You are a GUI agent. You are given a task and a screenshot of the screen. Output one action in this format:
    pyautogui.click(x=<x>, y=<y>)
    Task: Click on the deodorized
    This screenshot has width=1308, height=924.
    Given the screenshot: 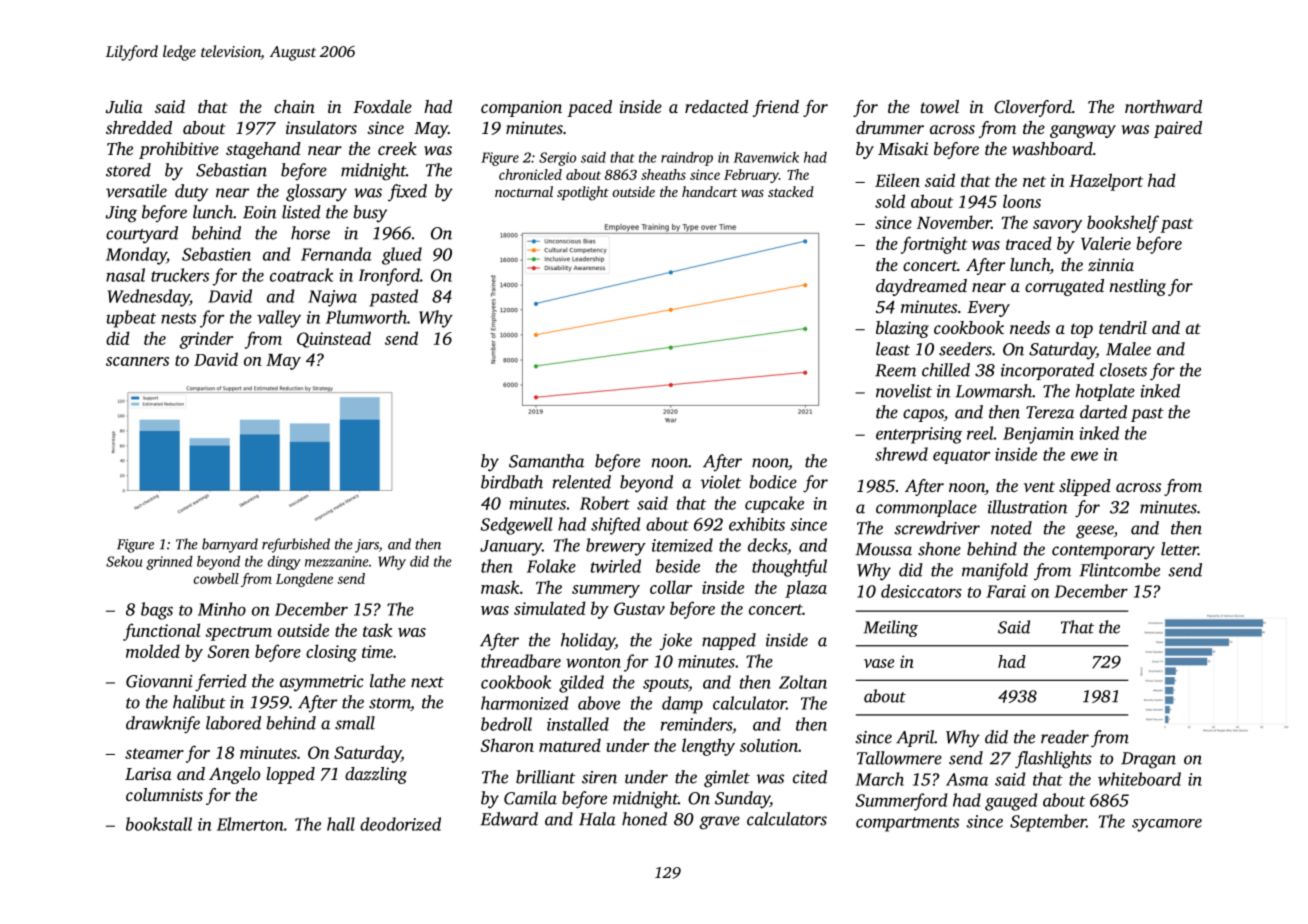 What is the action you would take?
    pyautogui.click(x=400, y=824)
